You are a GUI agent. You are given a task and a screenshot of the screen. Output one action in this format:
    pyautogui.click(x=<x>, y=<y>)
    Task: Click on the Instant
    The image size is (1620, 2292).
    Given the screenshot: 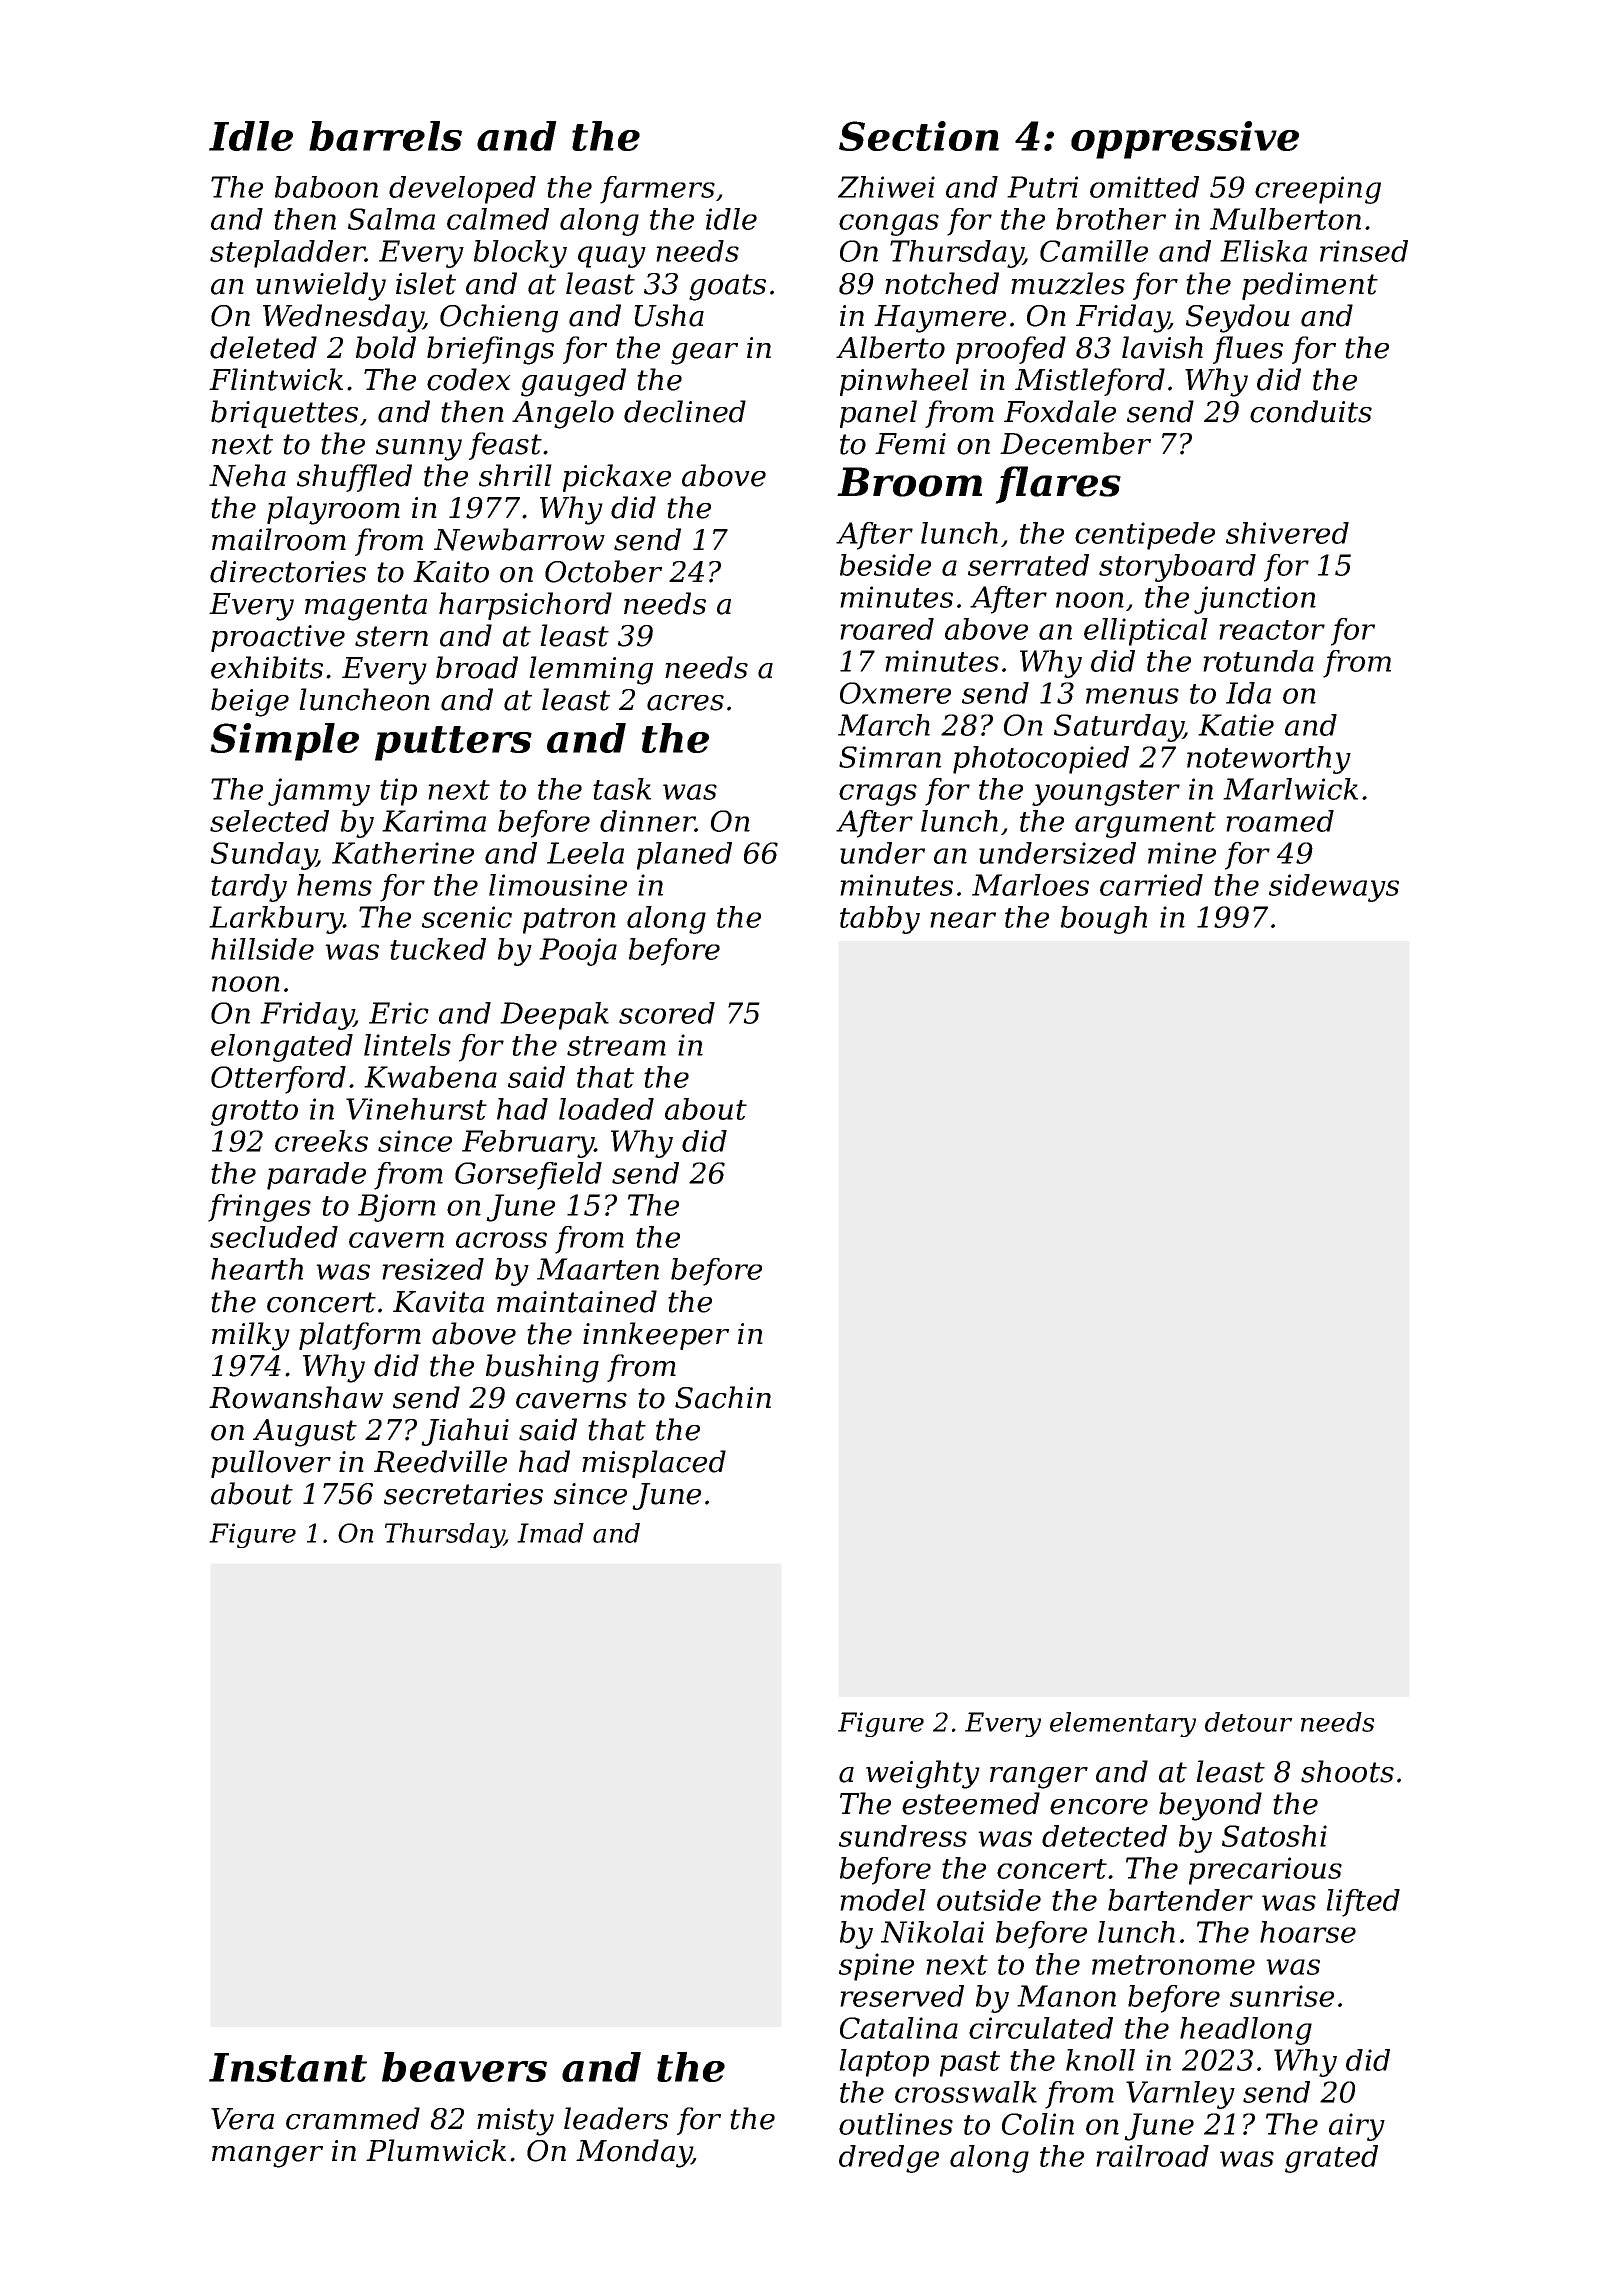 What is the action you would take?
    pyautogui.click(x=288, y=2067)
